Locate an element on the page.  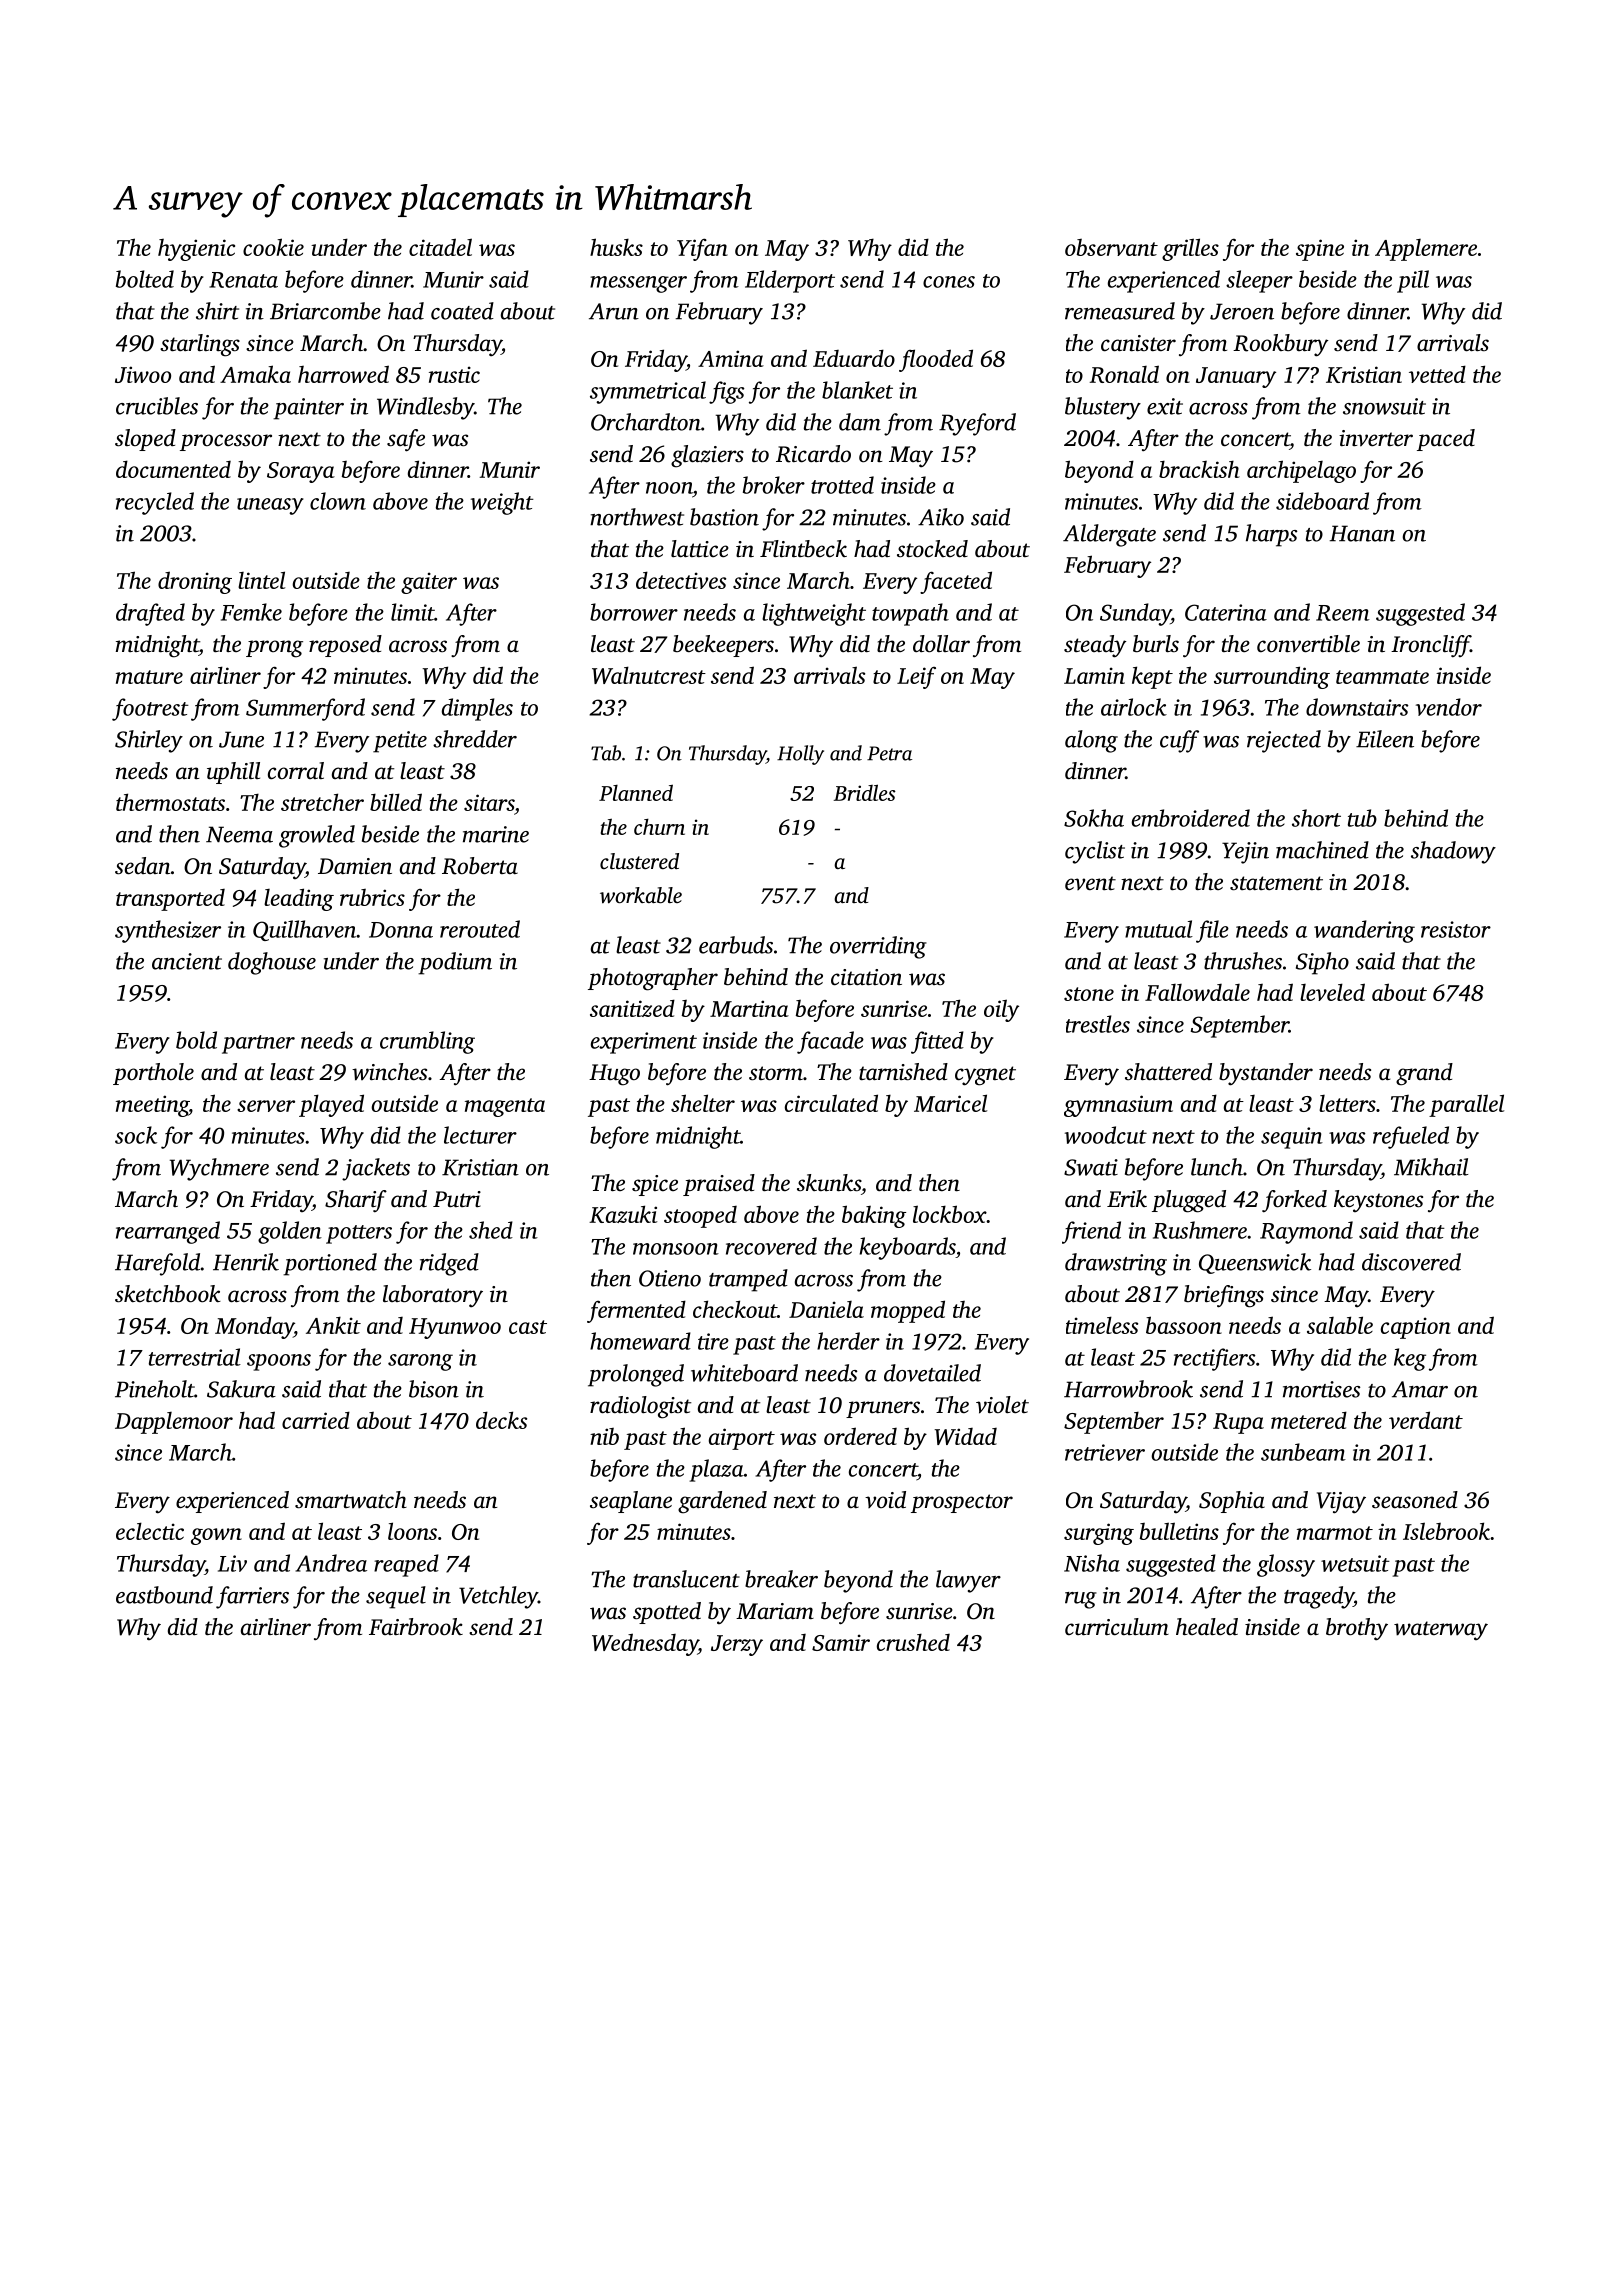
Samir is located at coordinates (841, 1642).
